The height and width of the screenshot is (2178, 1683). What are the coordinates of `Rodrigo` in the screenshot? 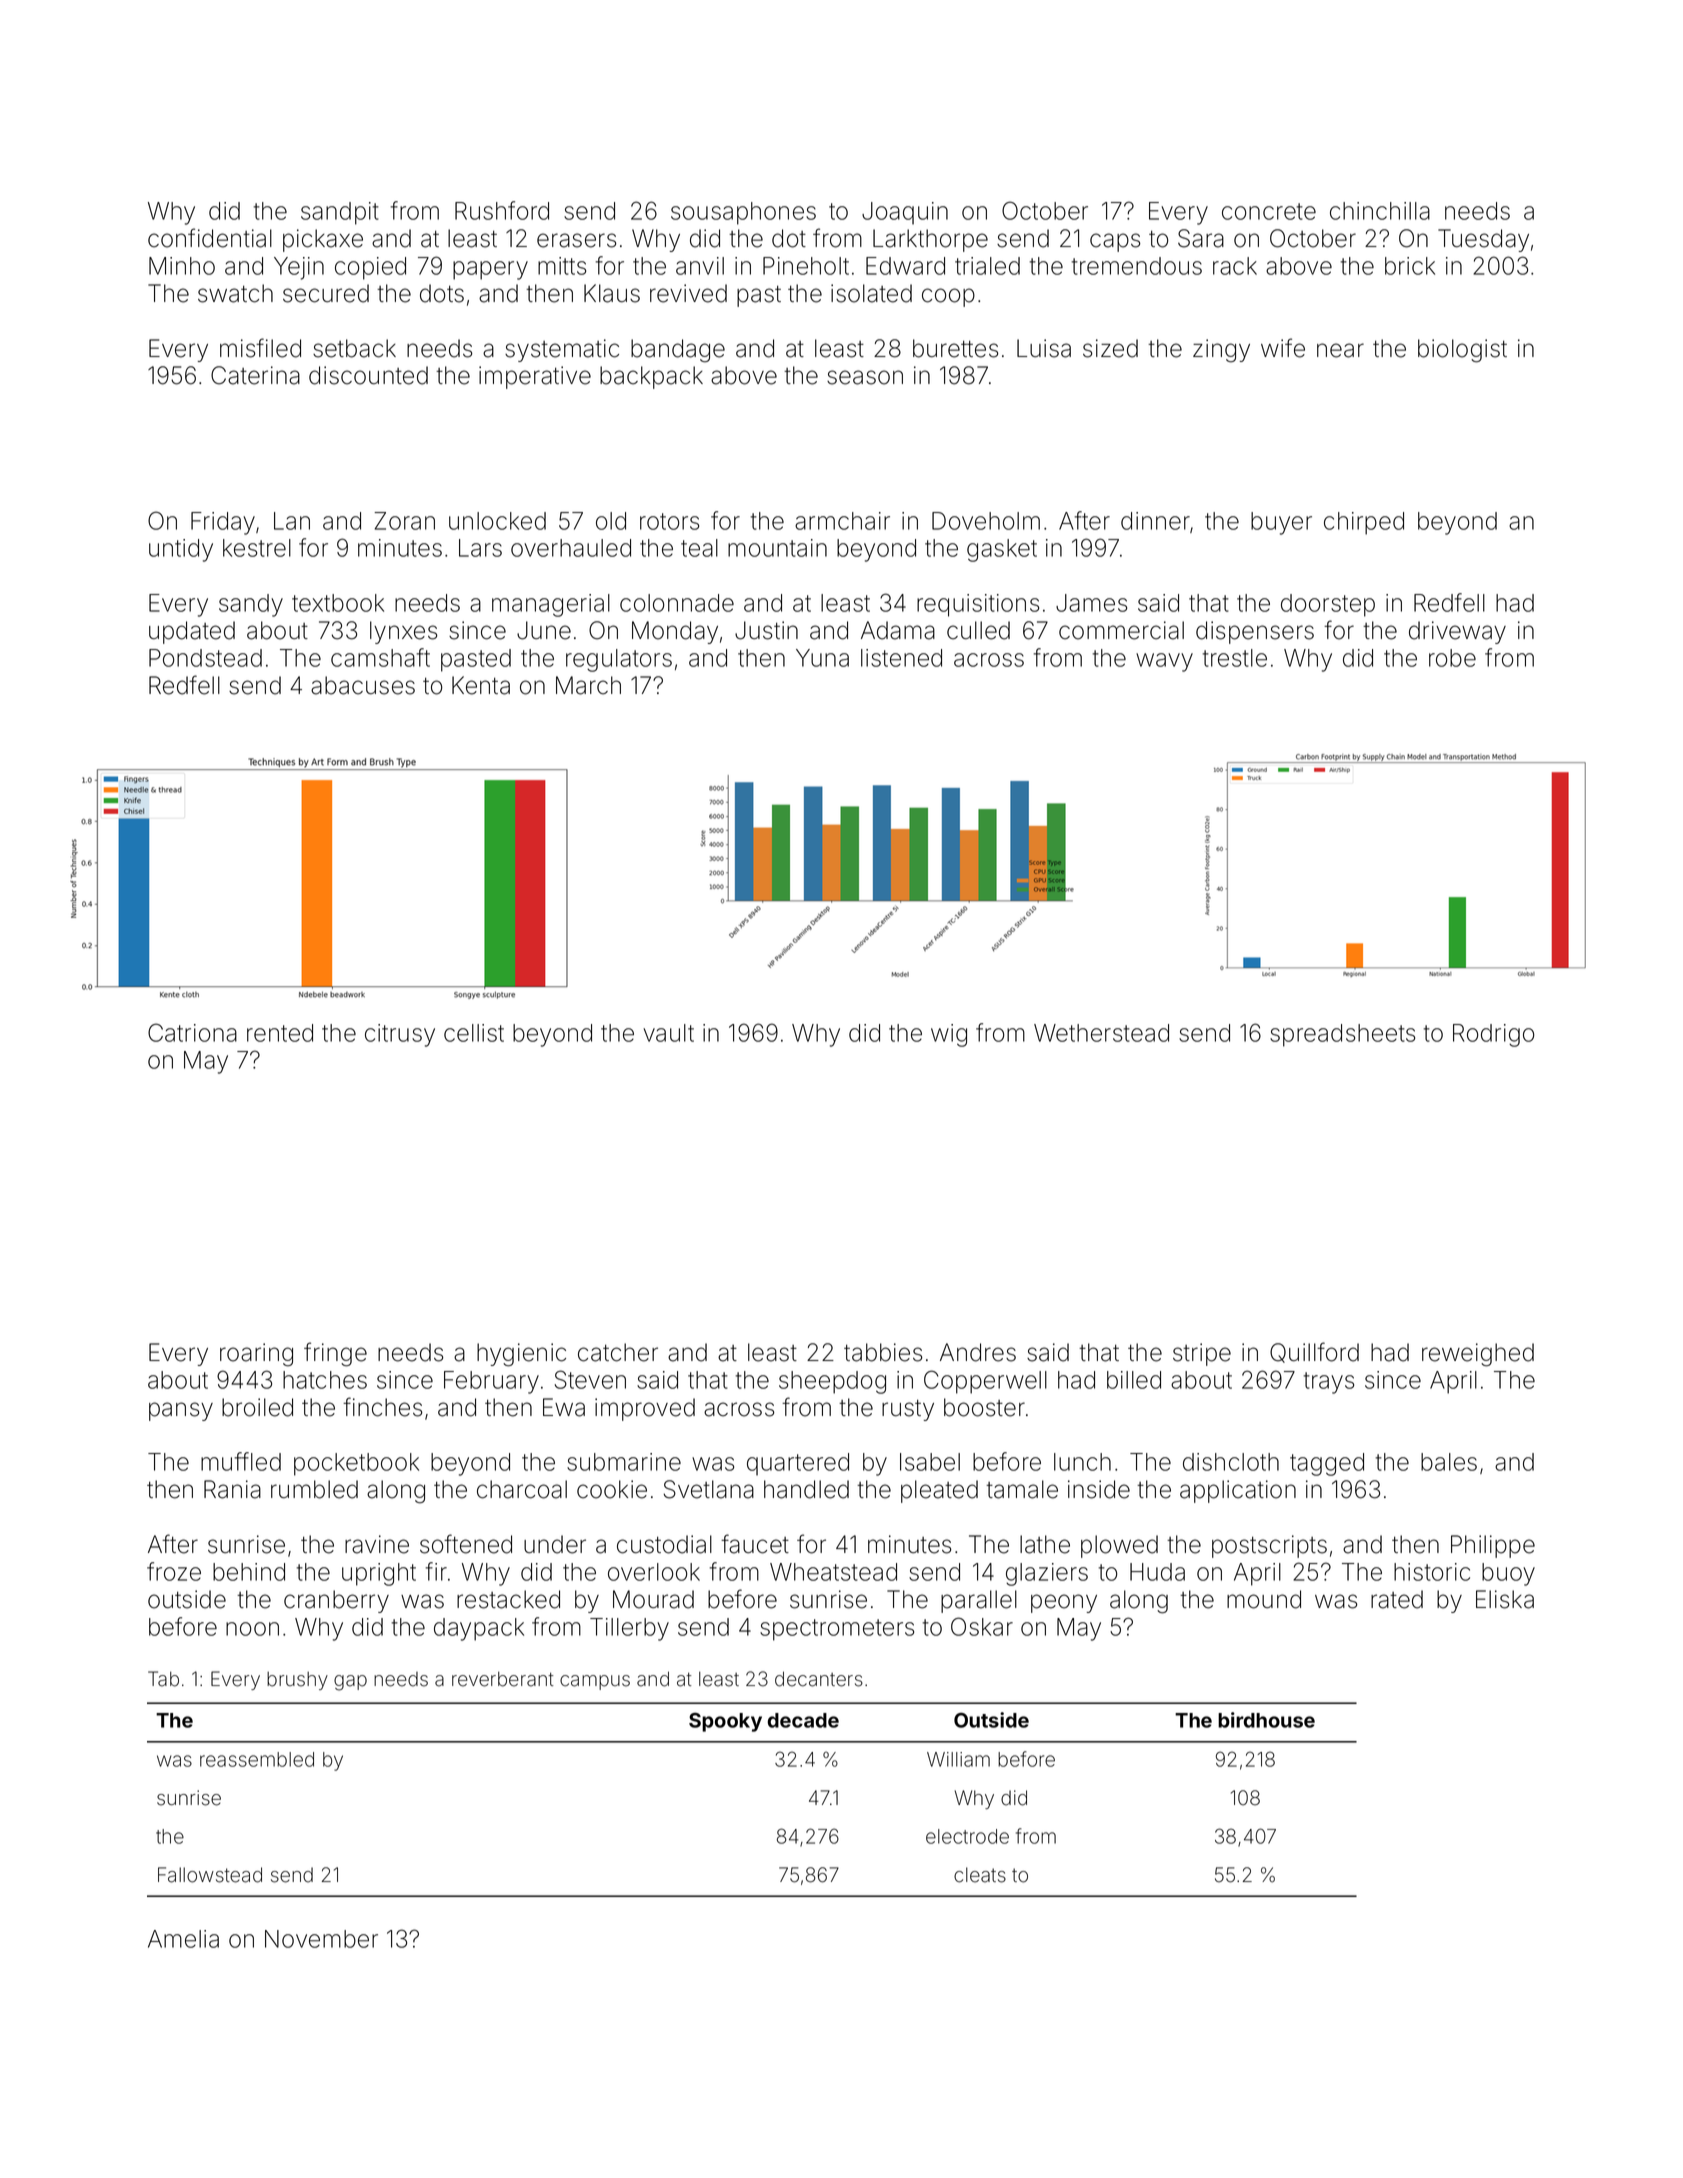 It's located at (1493, 1035).
